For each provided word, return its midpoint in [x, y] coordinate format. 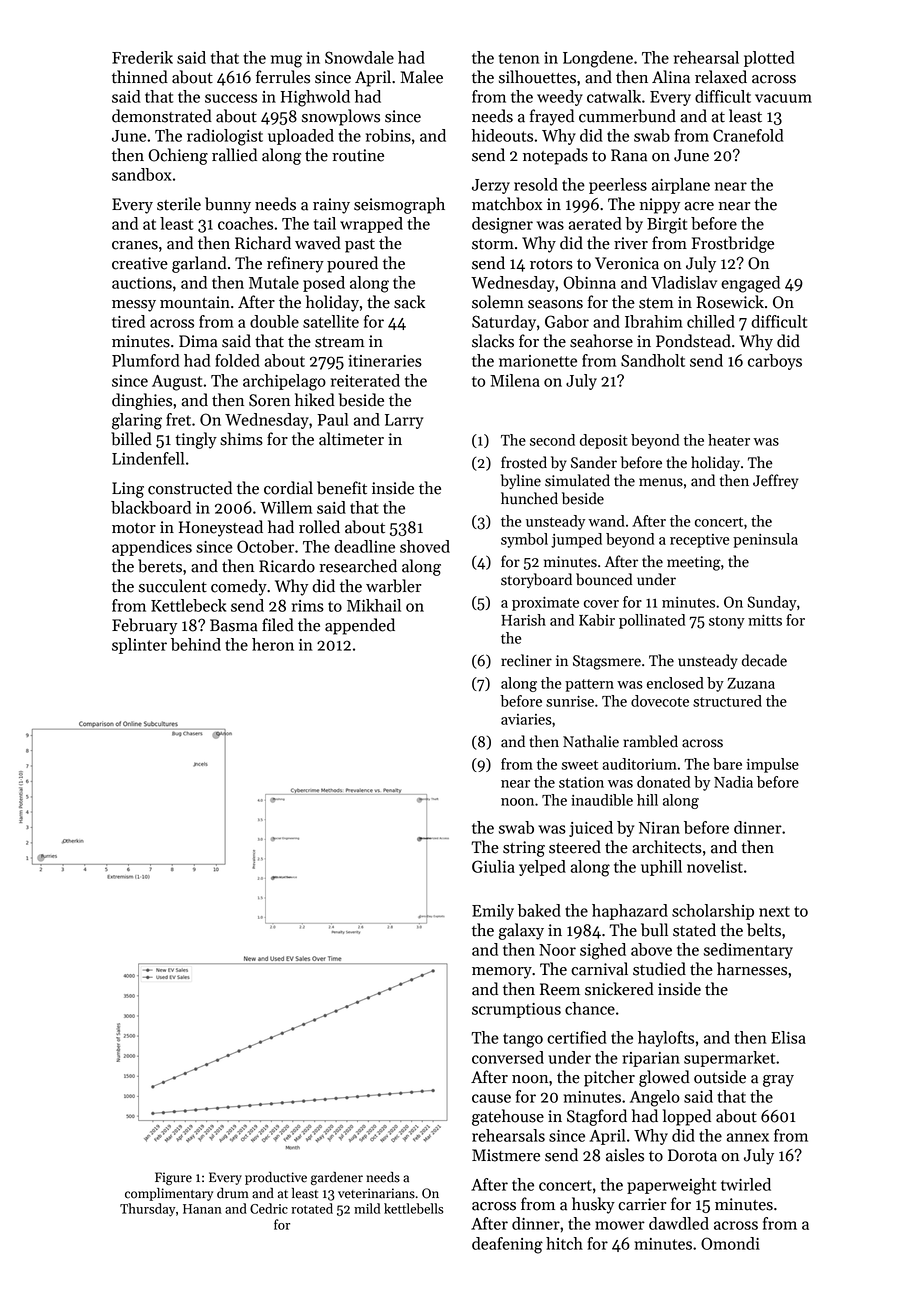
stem [656, 303]
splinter [139, 646]
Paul [332, 419]
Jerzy [491, 186]
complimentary [169, 1194]
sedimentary [748, 951]
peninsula [765, 540]
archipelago [284, 382]
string [524, 849]
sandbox [141, 174]
